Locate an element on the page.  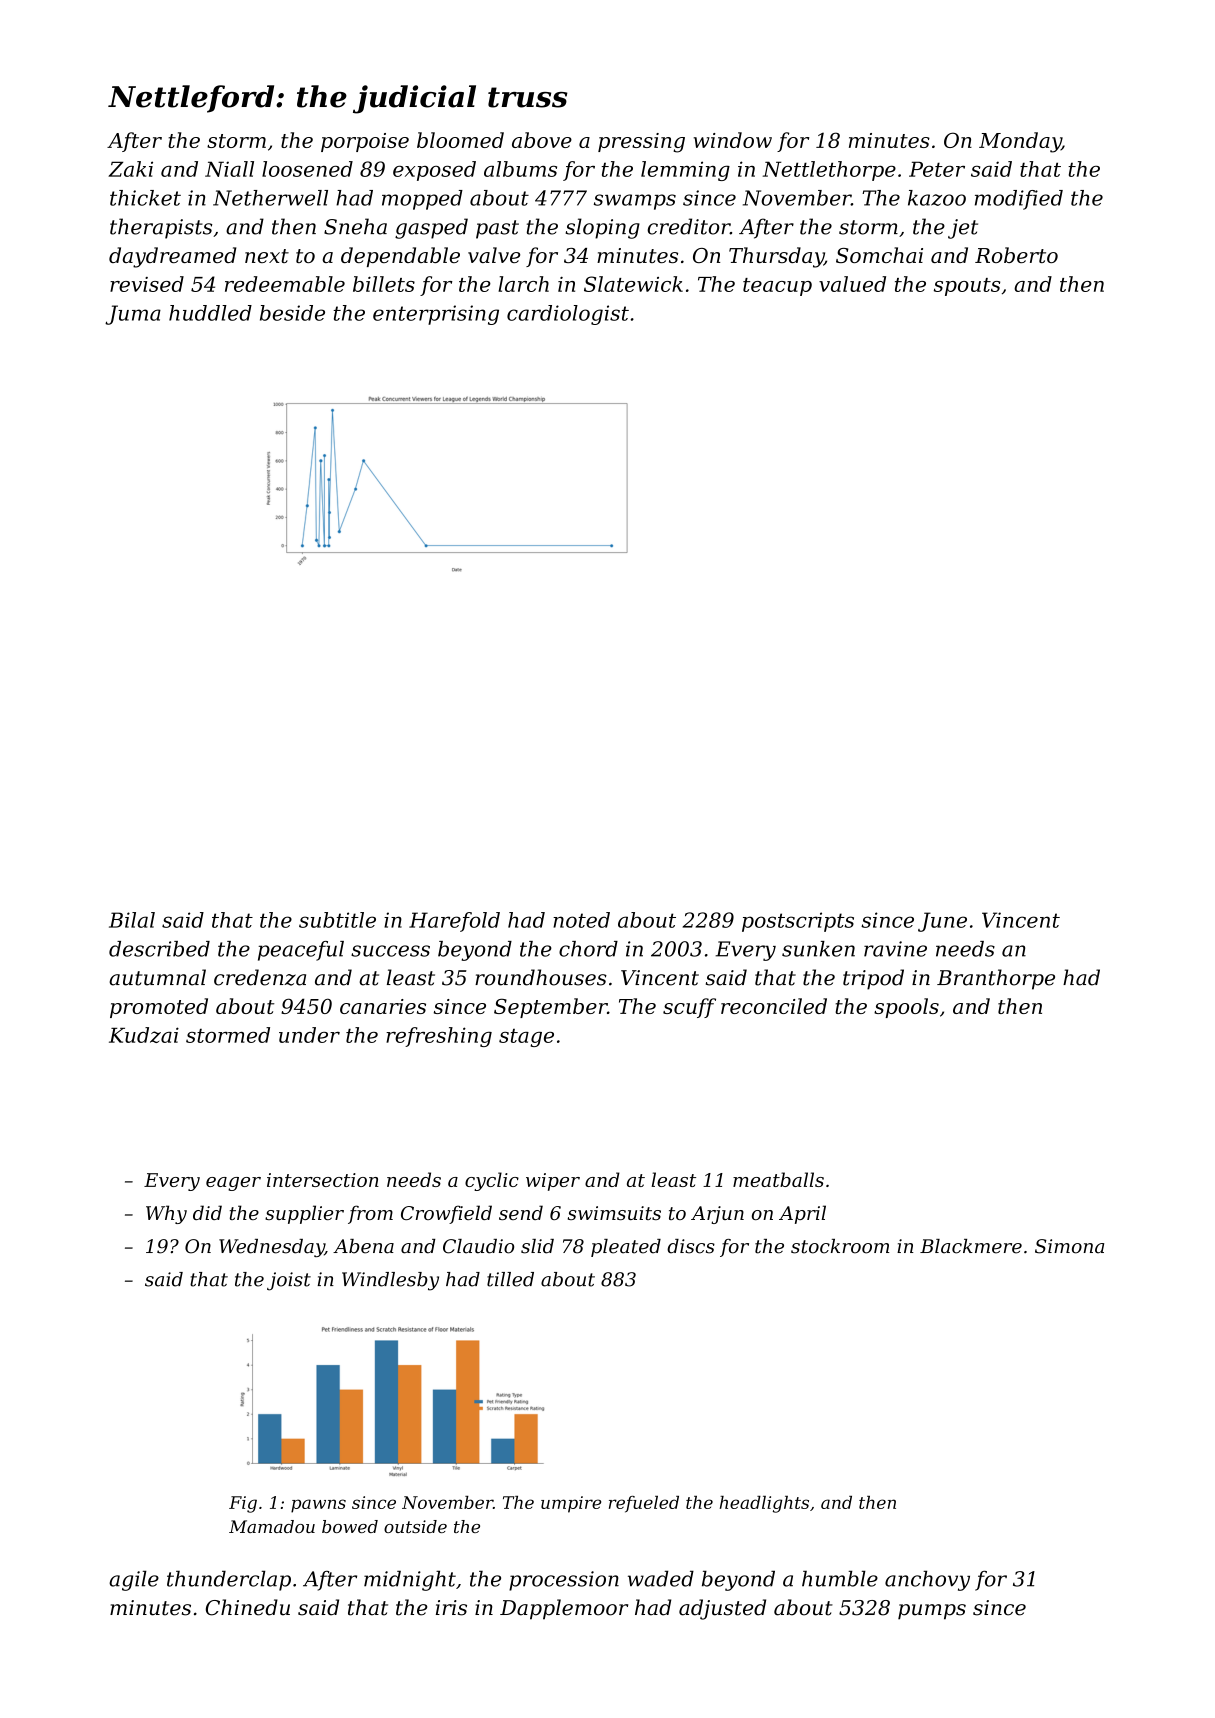
noted is located at coordinates (581, 920).
